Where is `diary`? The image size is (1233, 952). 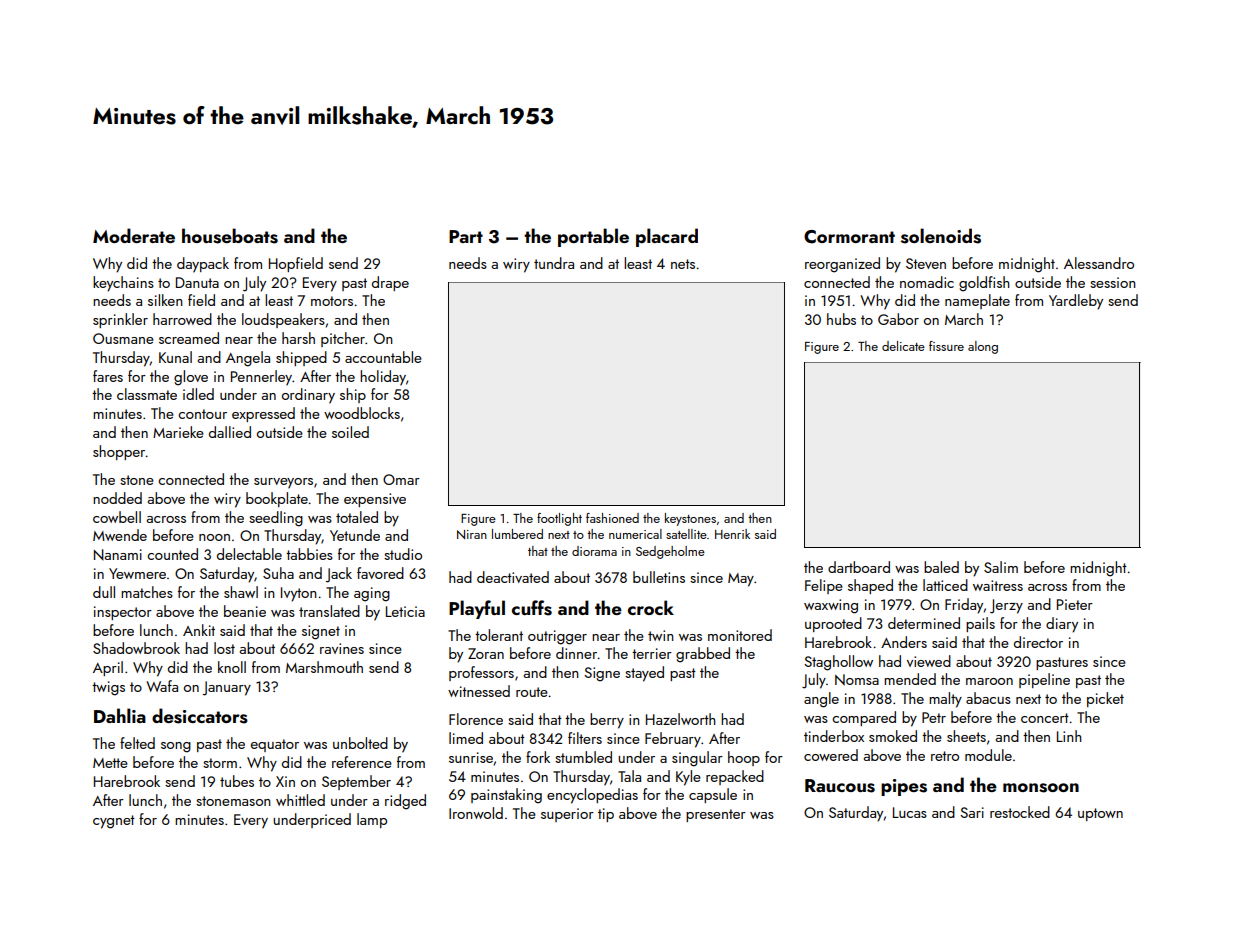
diary is located at coordinates (1062, 625).
